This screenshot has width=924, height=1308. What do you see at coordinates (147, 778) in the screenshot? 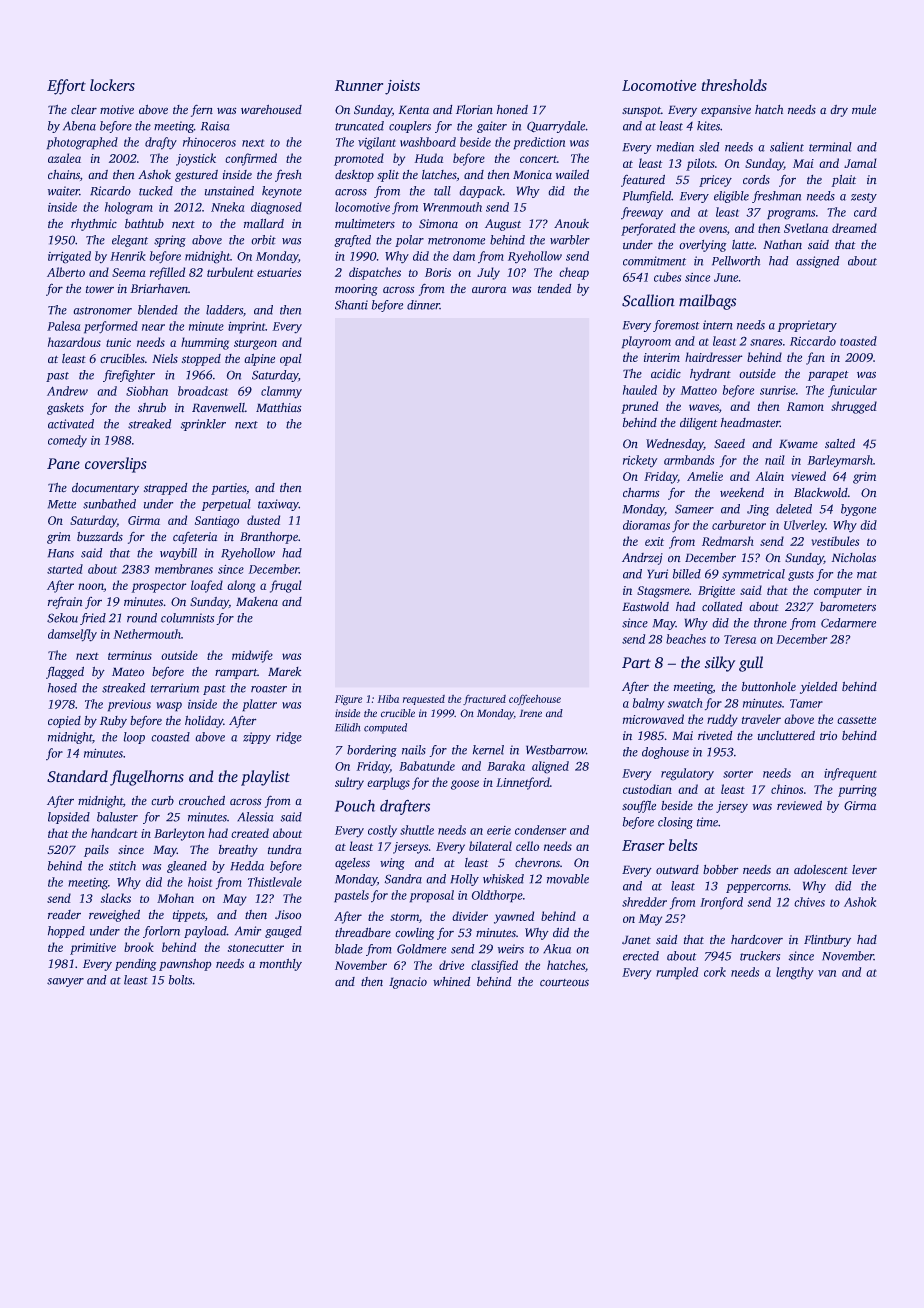
I see `flugelhorns` at bounding box center [147, 778].
